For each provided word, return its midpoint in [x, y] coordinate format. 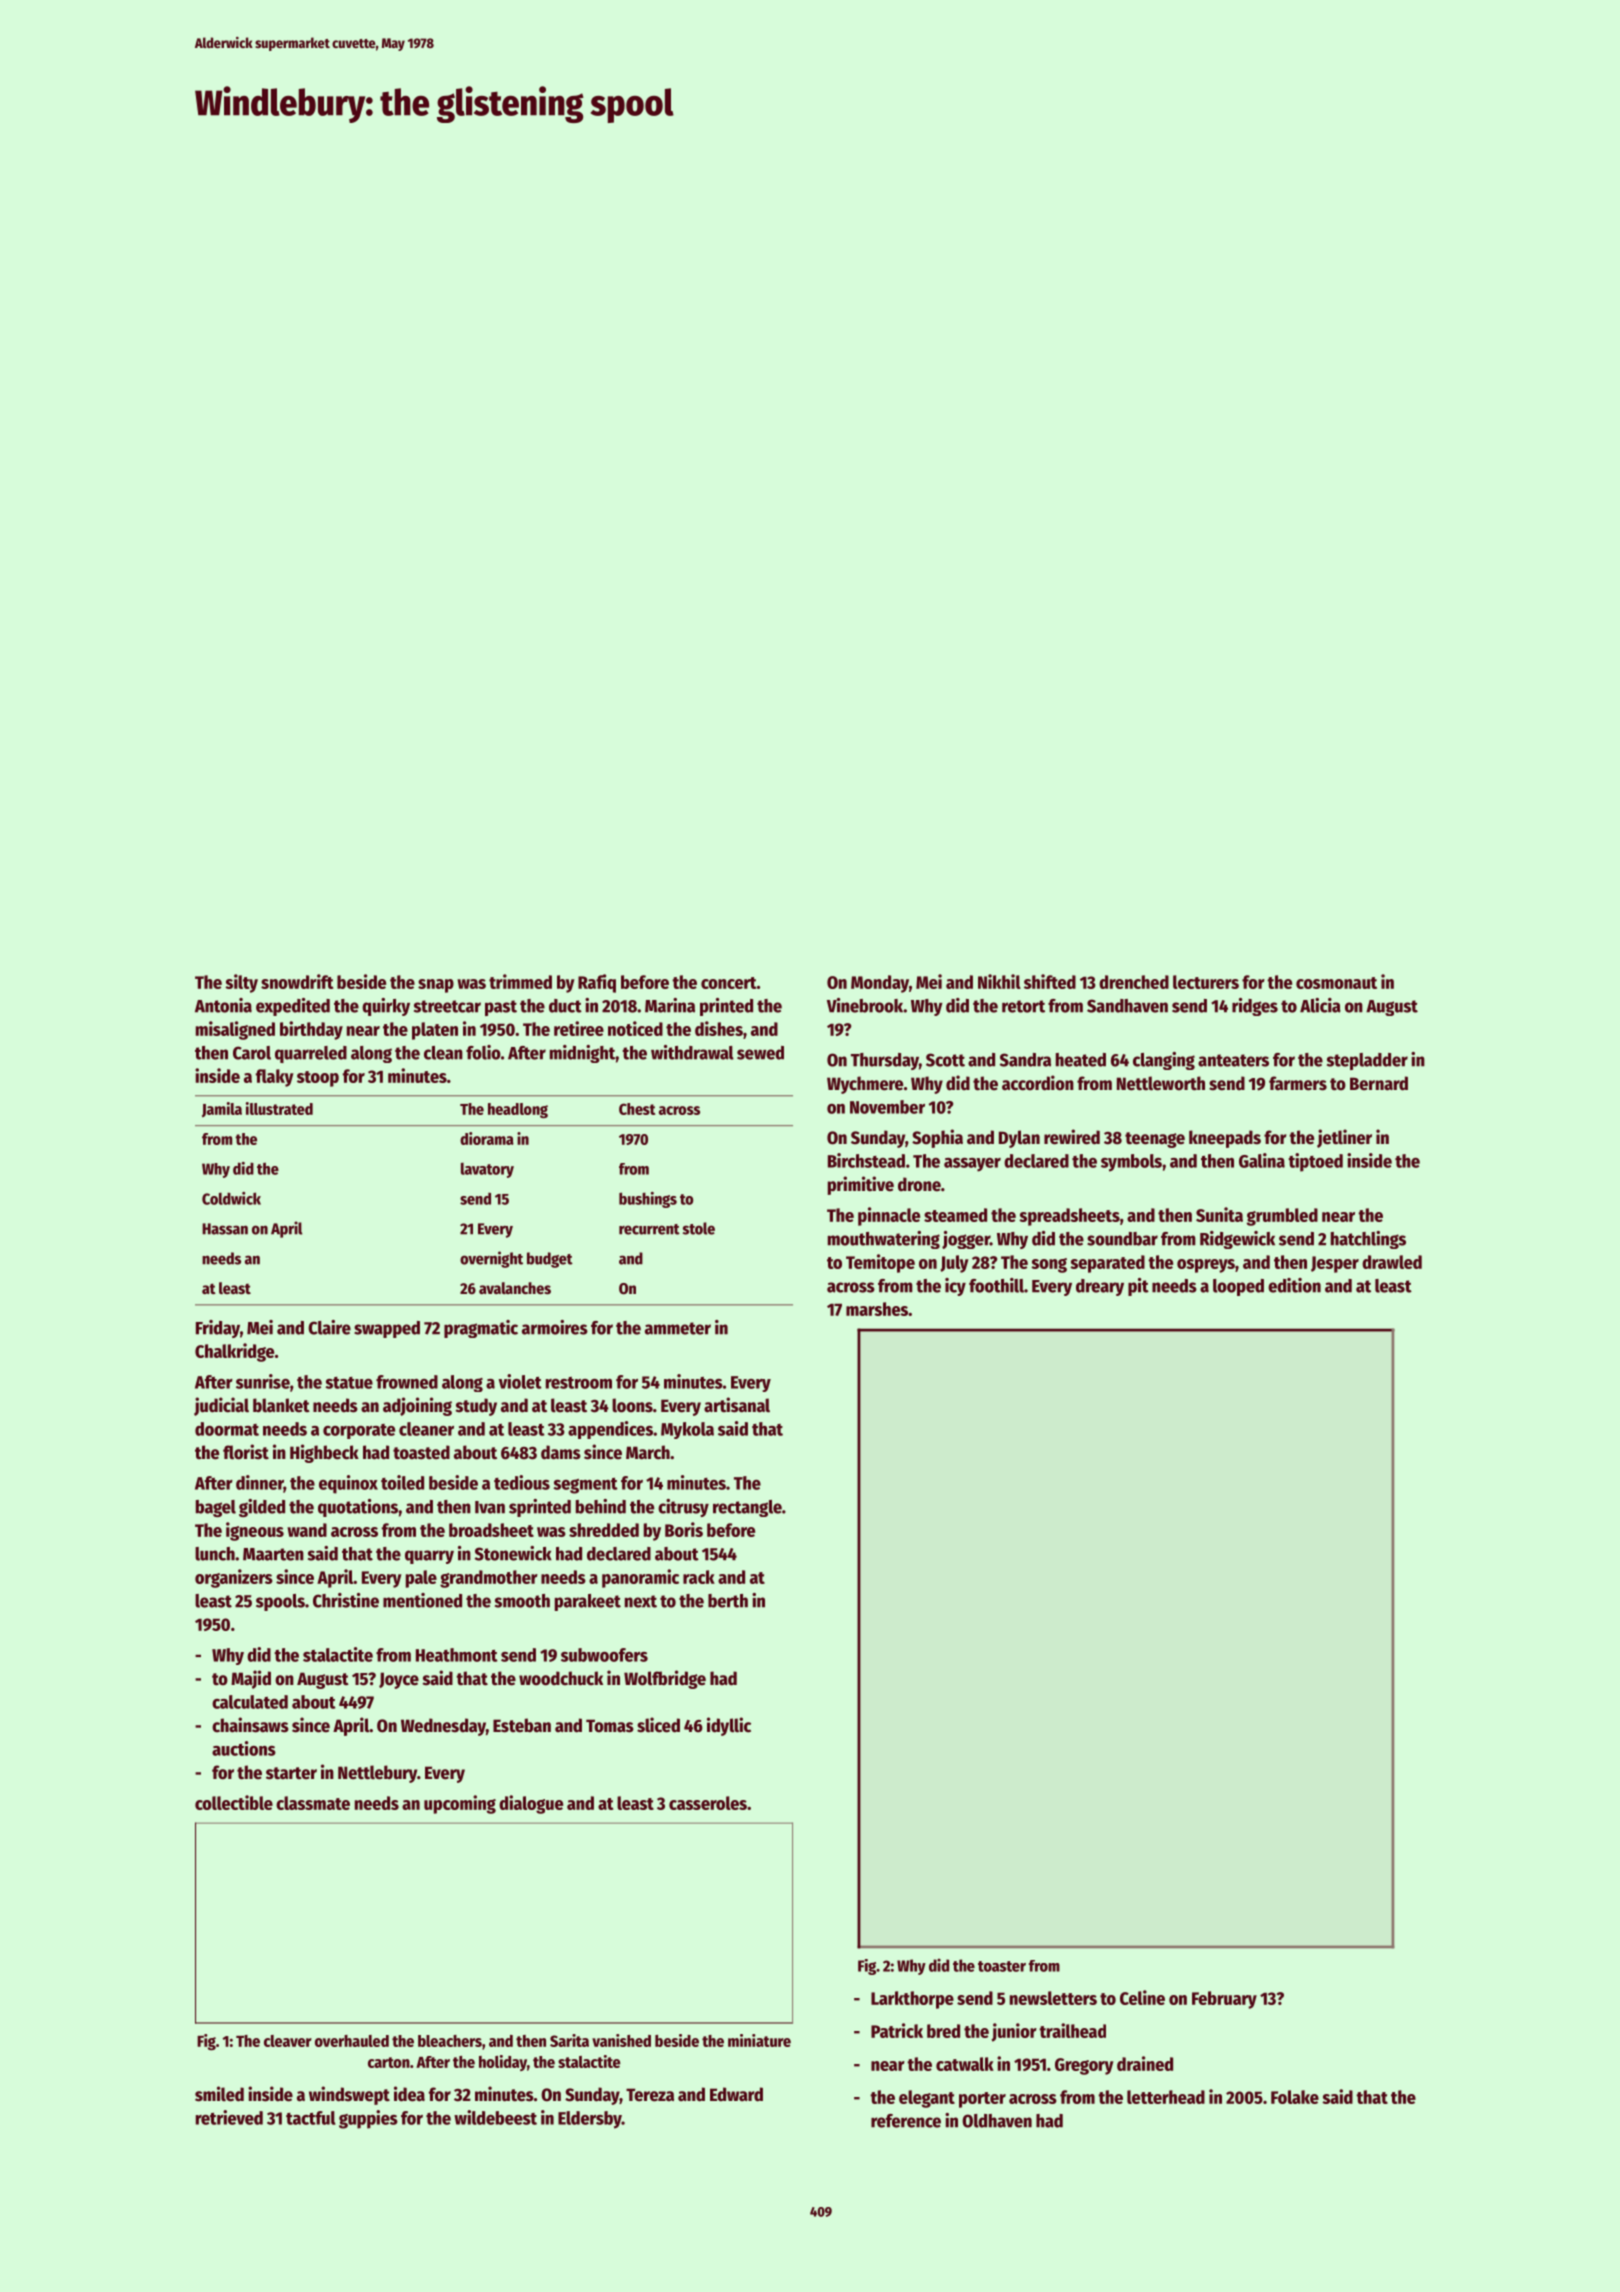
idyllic [729, 1726]
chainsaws [250, 1725]
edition [1294, 1285]
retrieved [229, 2117]
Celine [1142, 1997]
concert [728, 983]
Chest [637, 1109]
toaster [1002, 1966]
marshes [877, 1309]
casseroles [708, 1803]
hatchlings [1368, 1240]
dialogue [531, 1804]
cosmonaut [1336, 983]
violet [520, 1381]
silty [241, 983]
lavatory [487, 1170]
